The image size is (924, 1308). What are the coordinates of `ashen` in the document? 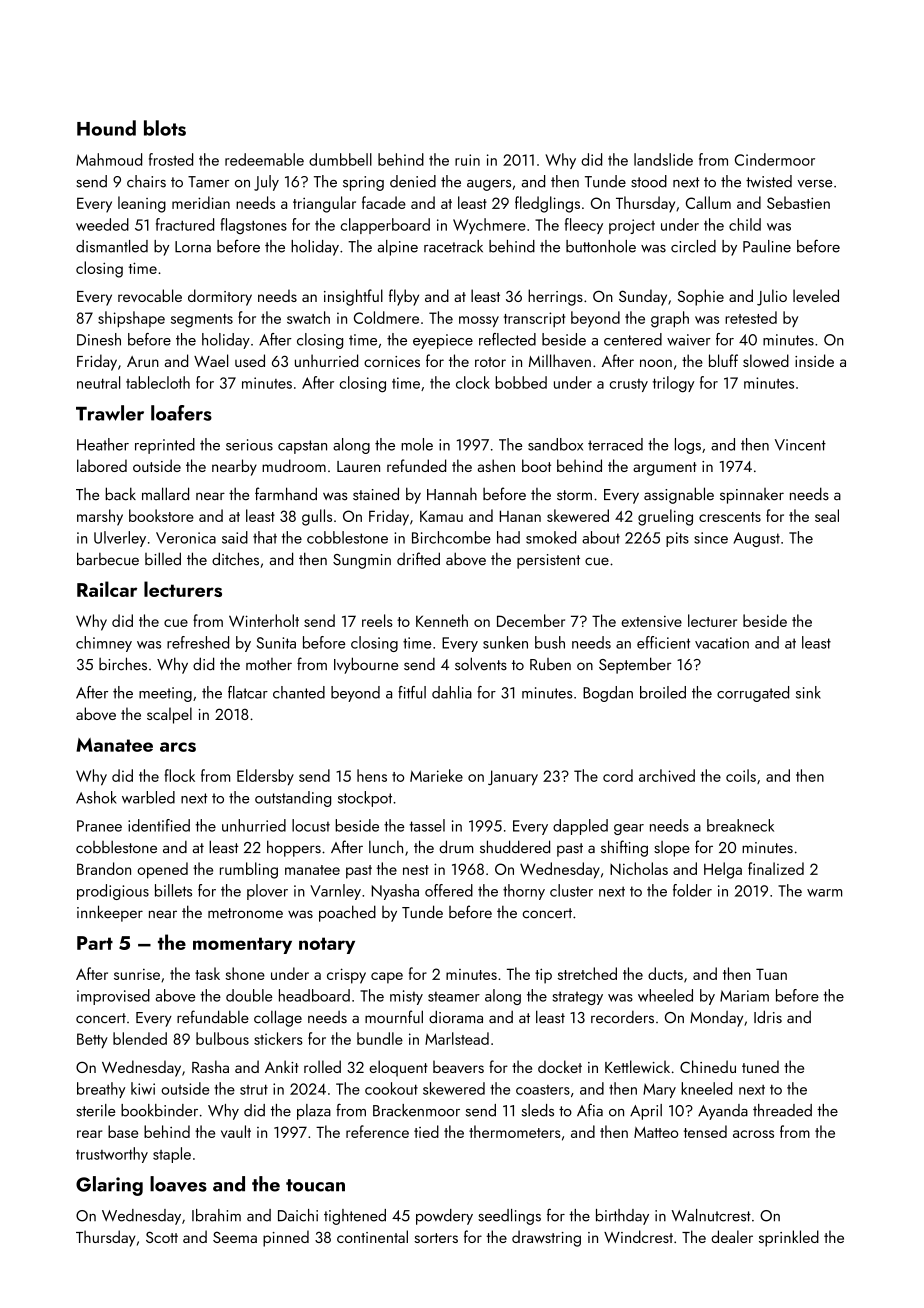 It's located at (496, 465).
